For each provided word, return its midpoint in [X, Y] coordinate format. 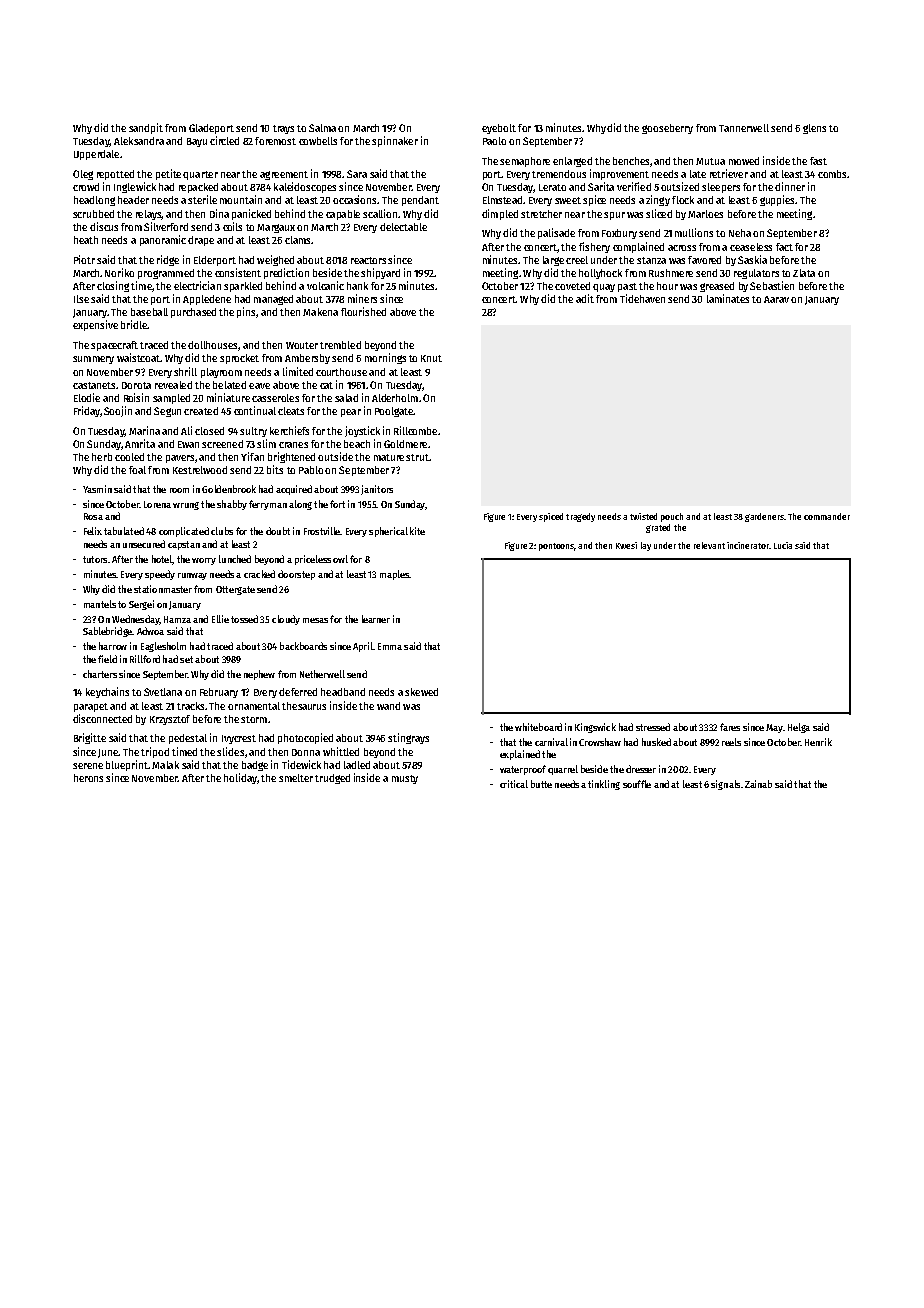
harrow [113, 646]
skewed [421, 692]
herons [88, 778]
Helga [799, 728]
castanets [94, 385]
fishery [594, 247]
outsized [680, 186]
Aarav [776, 299]
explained [520, 755]
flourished [363, 311]
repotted [115, 175]
